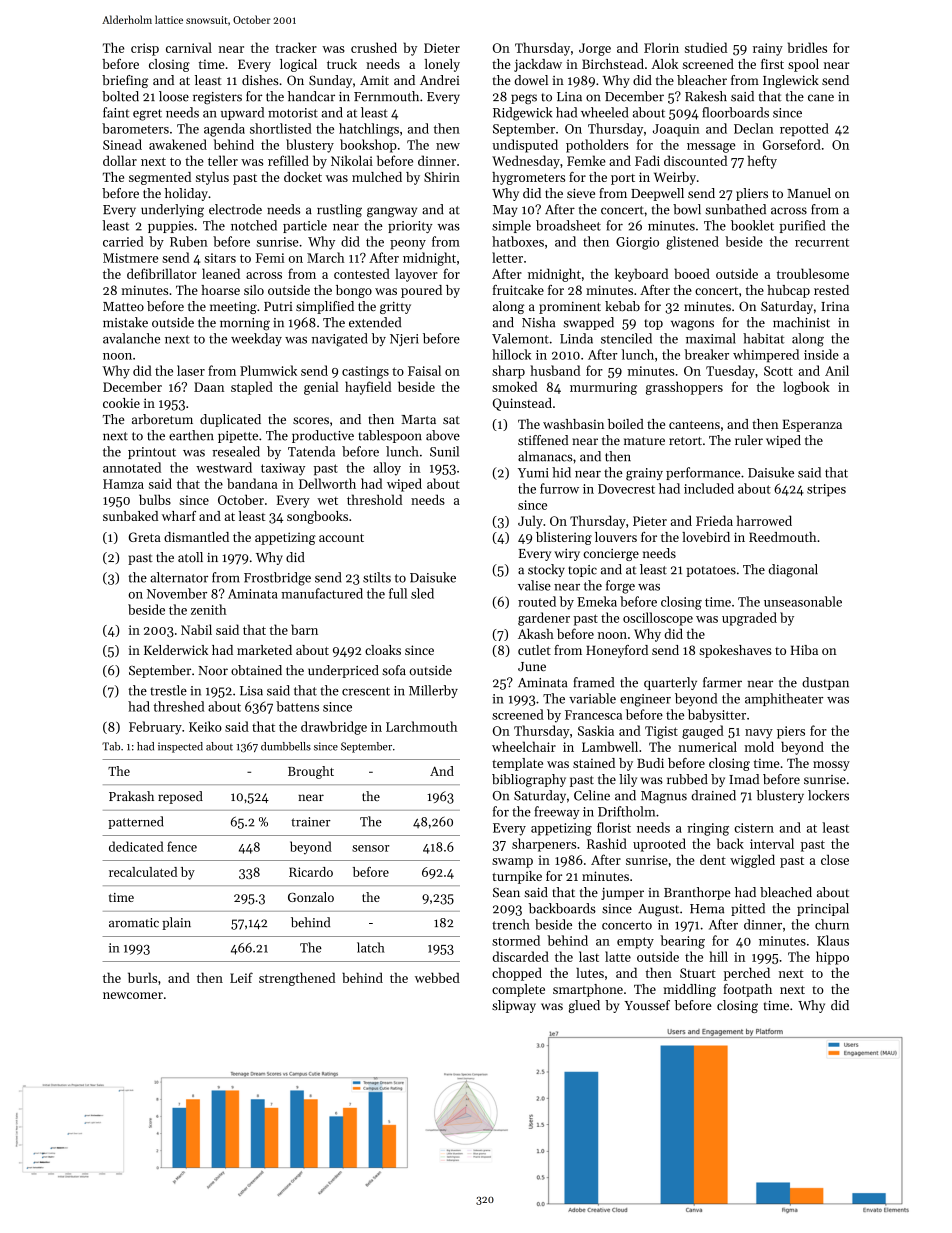 This screenshot has height=1233, width=952. I want to click on gardener, so click(544, 619).
